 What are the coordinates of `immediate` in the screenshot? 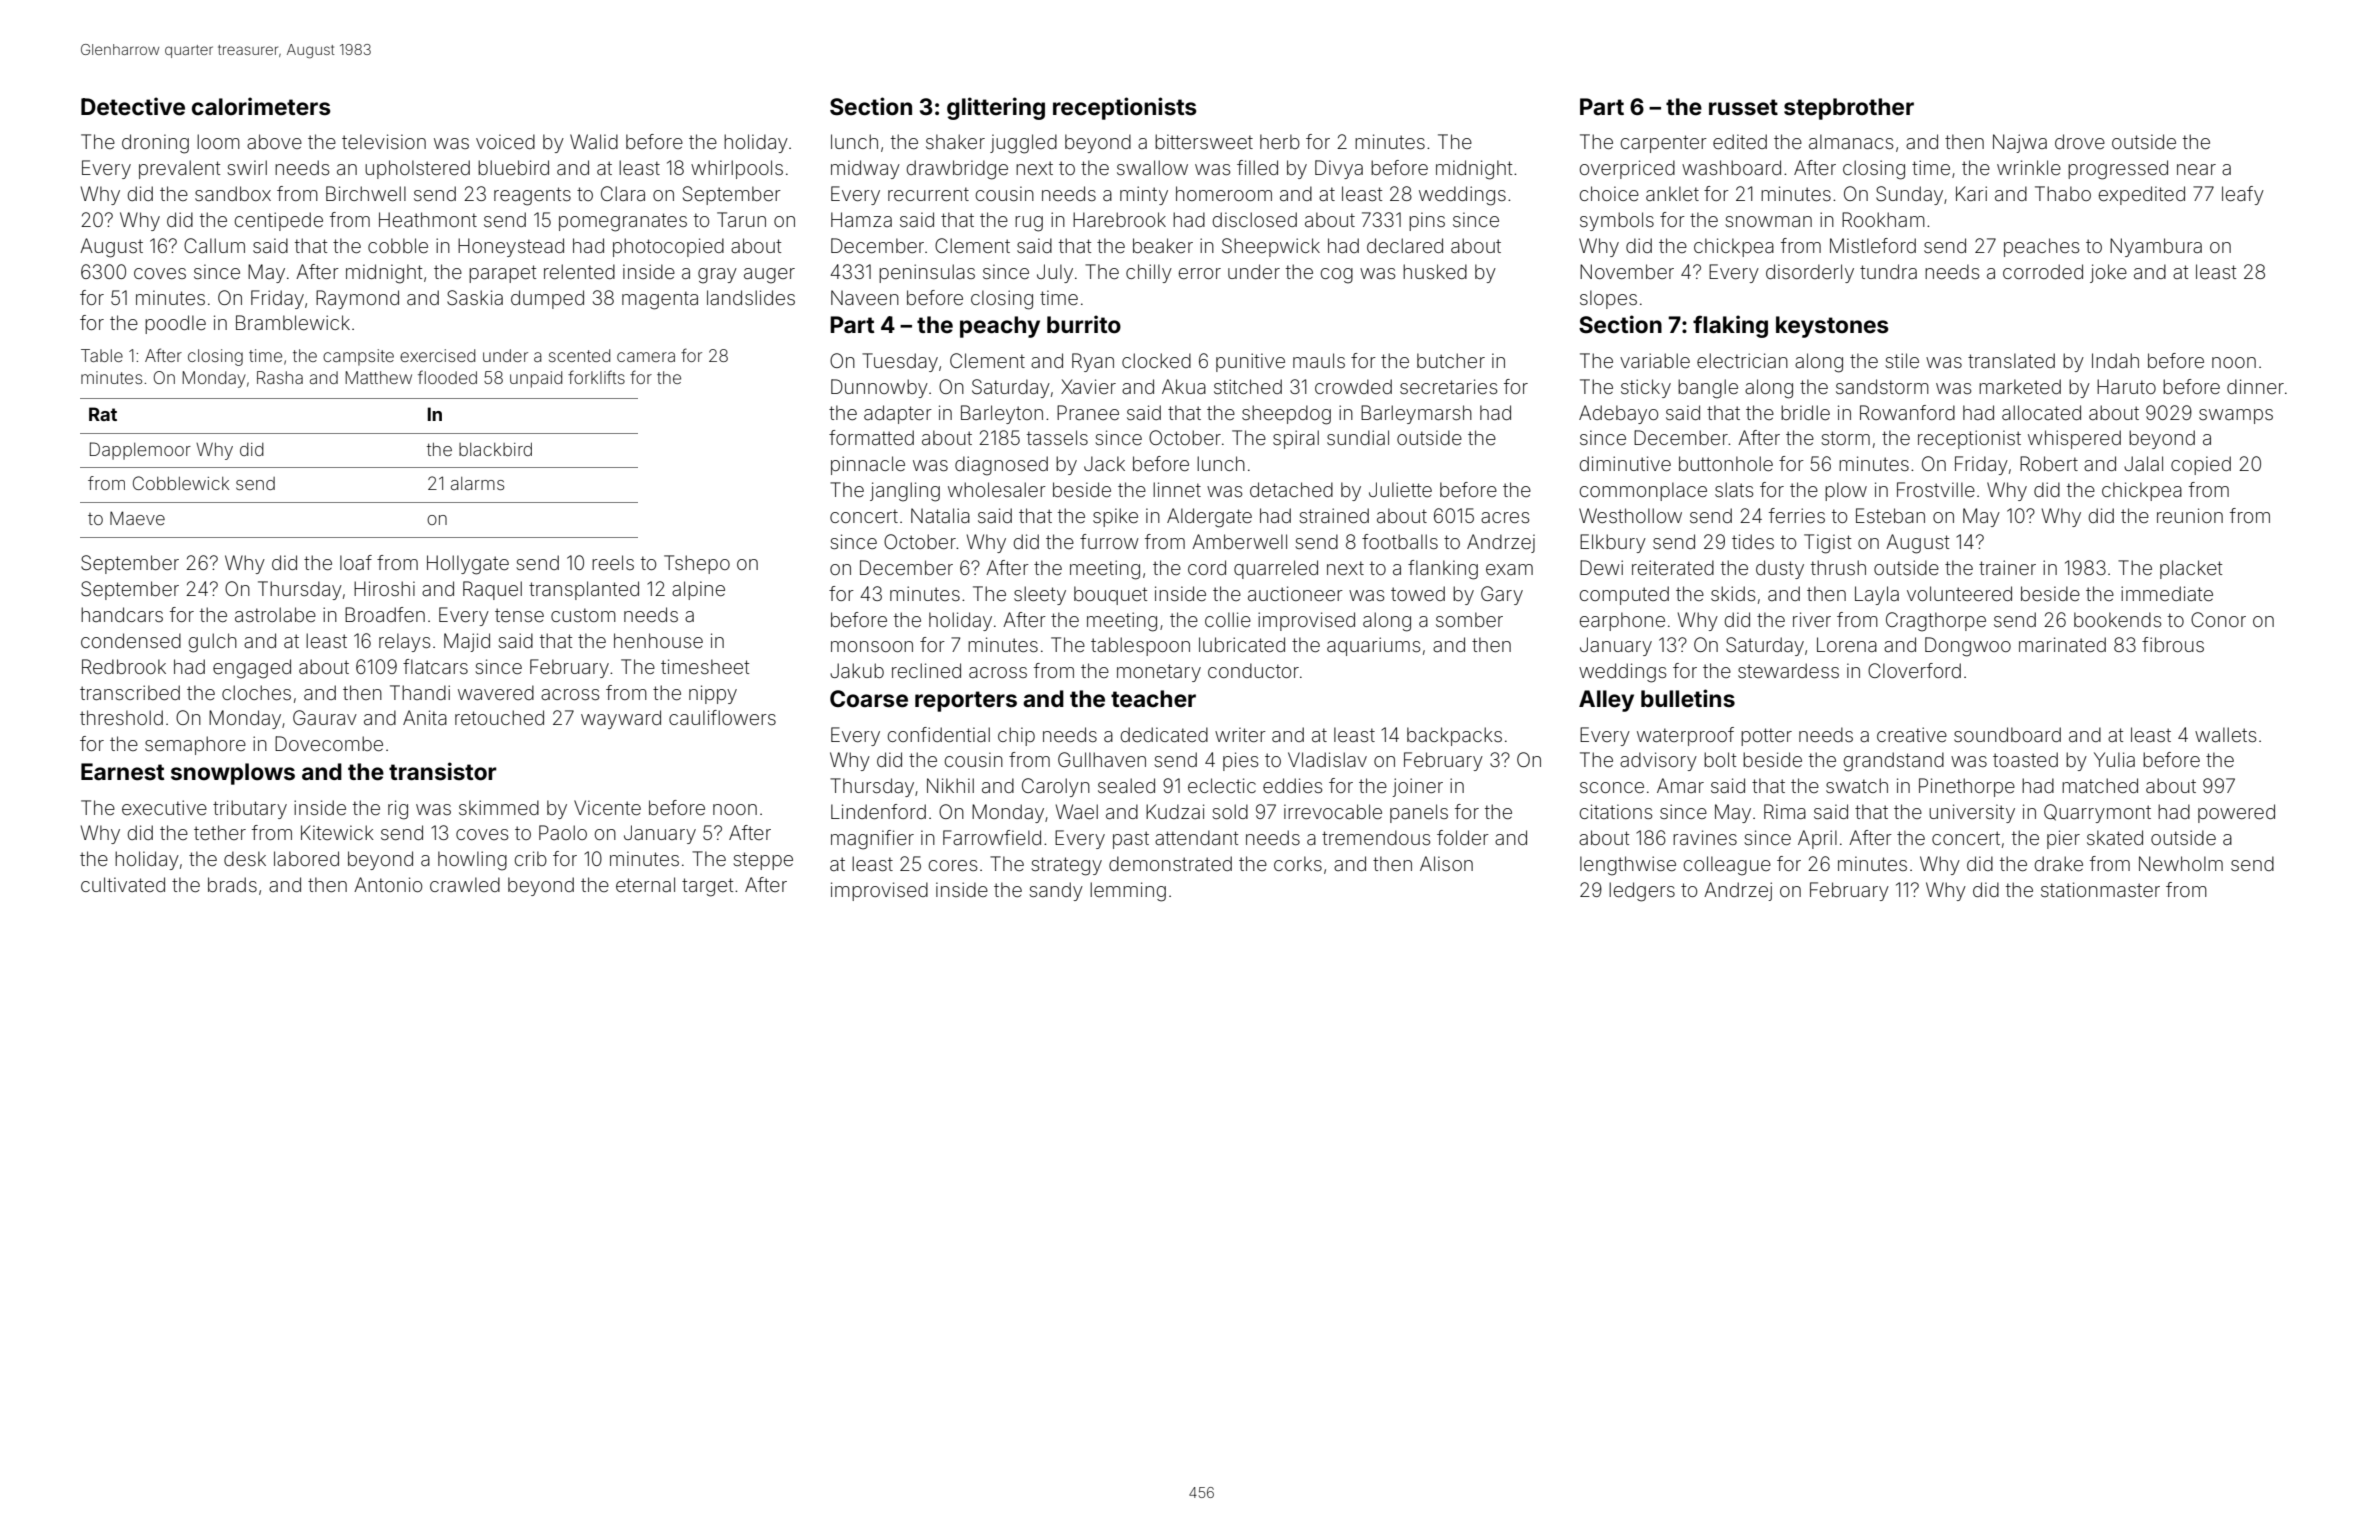 It's located at (2167, 593).
